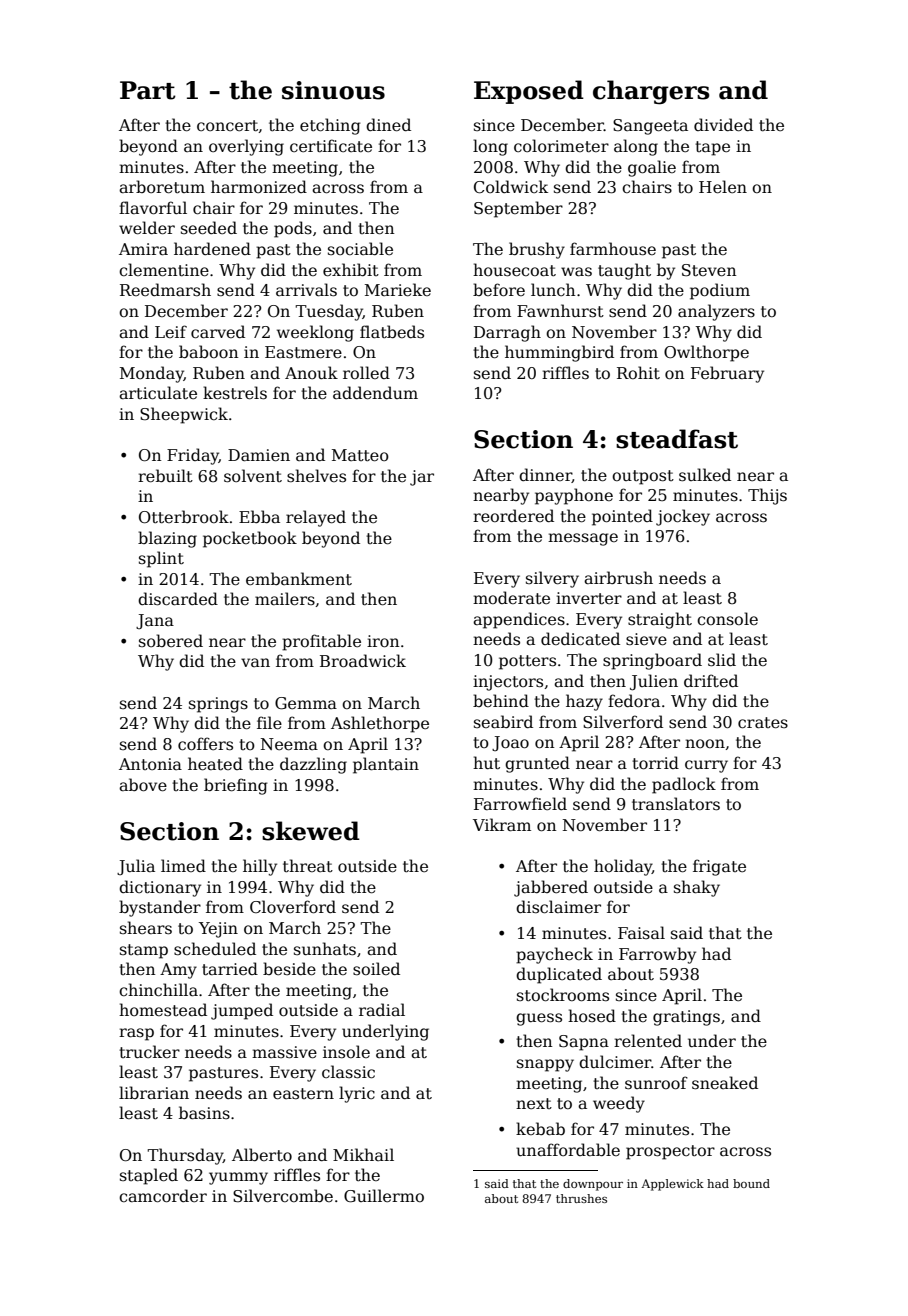 The width and height of the screenshot is (908, 1316). Describe the element at coordinates (534, 1103) in the screenshot. I see `next` at that location.
